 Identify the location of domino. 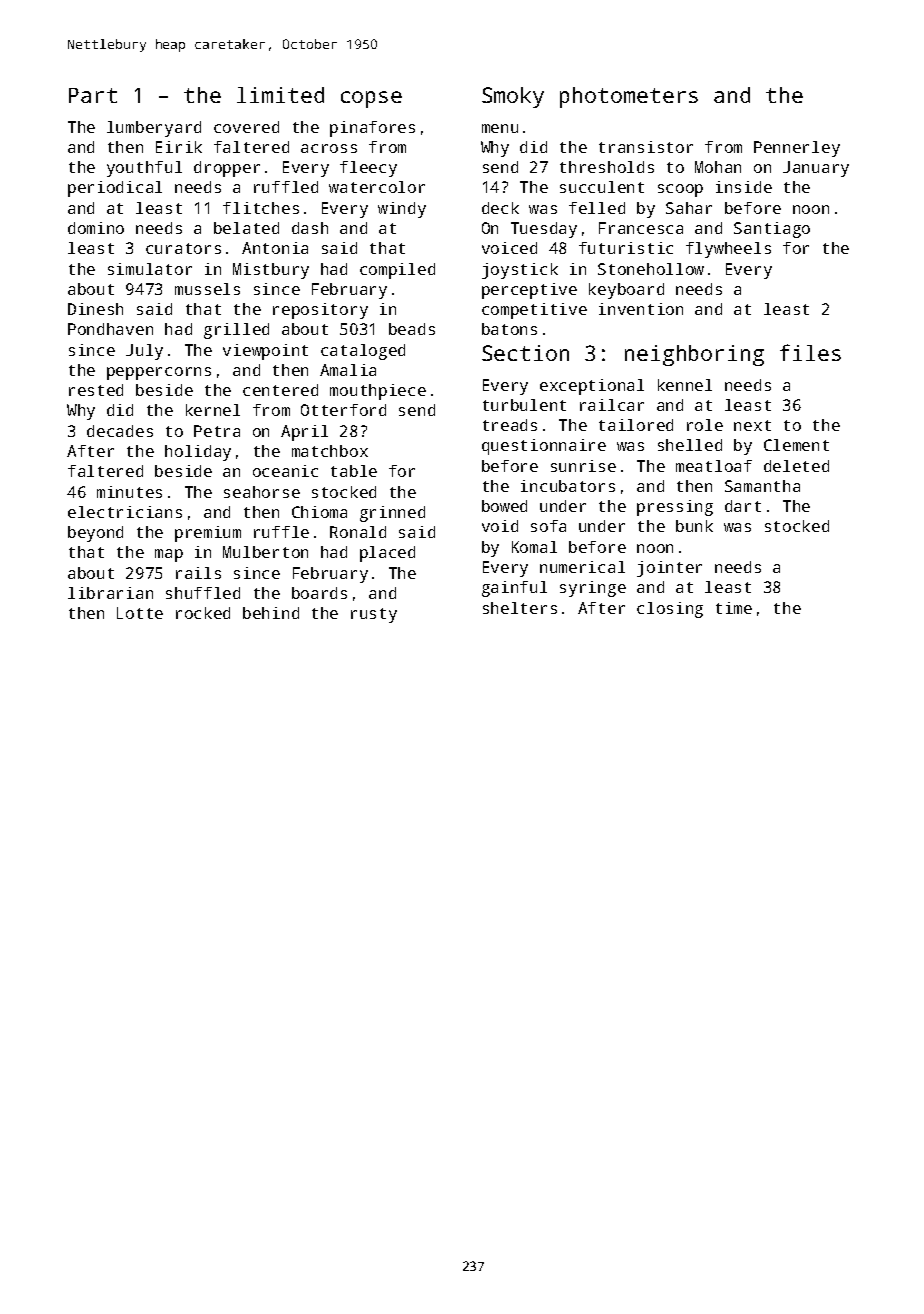
(96, 228).
